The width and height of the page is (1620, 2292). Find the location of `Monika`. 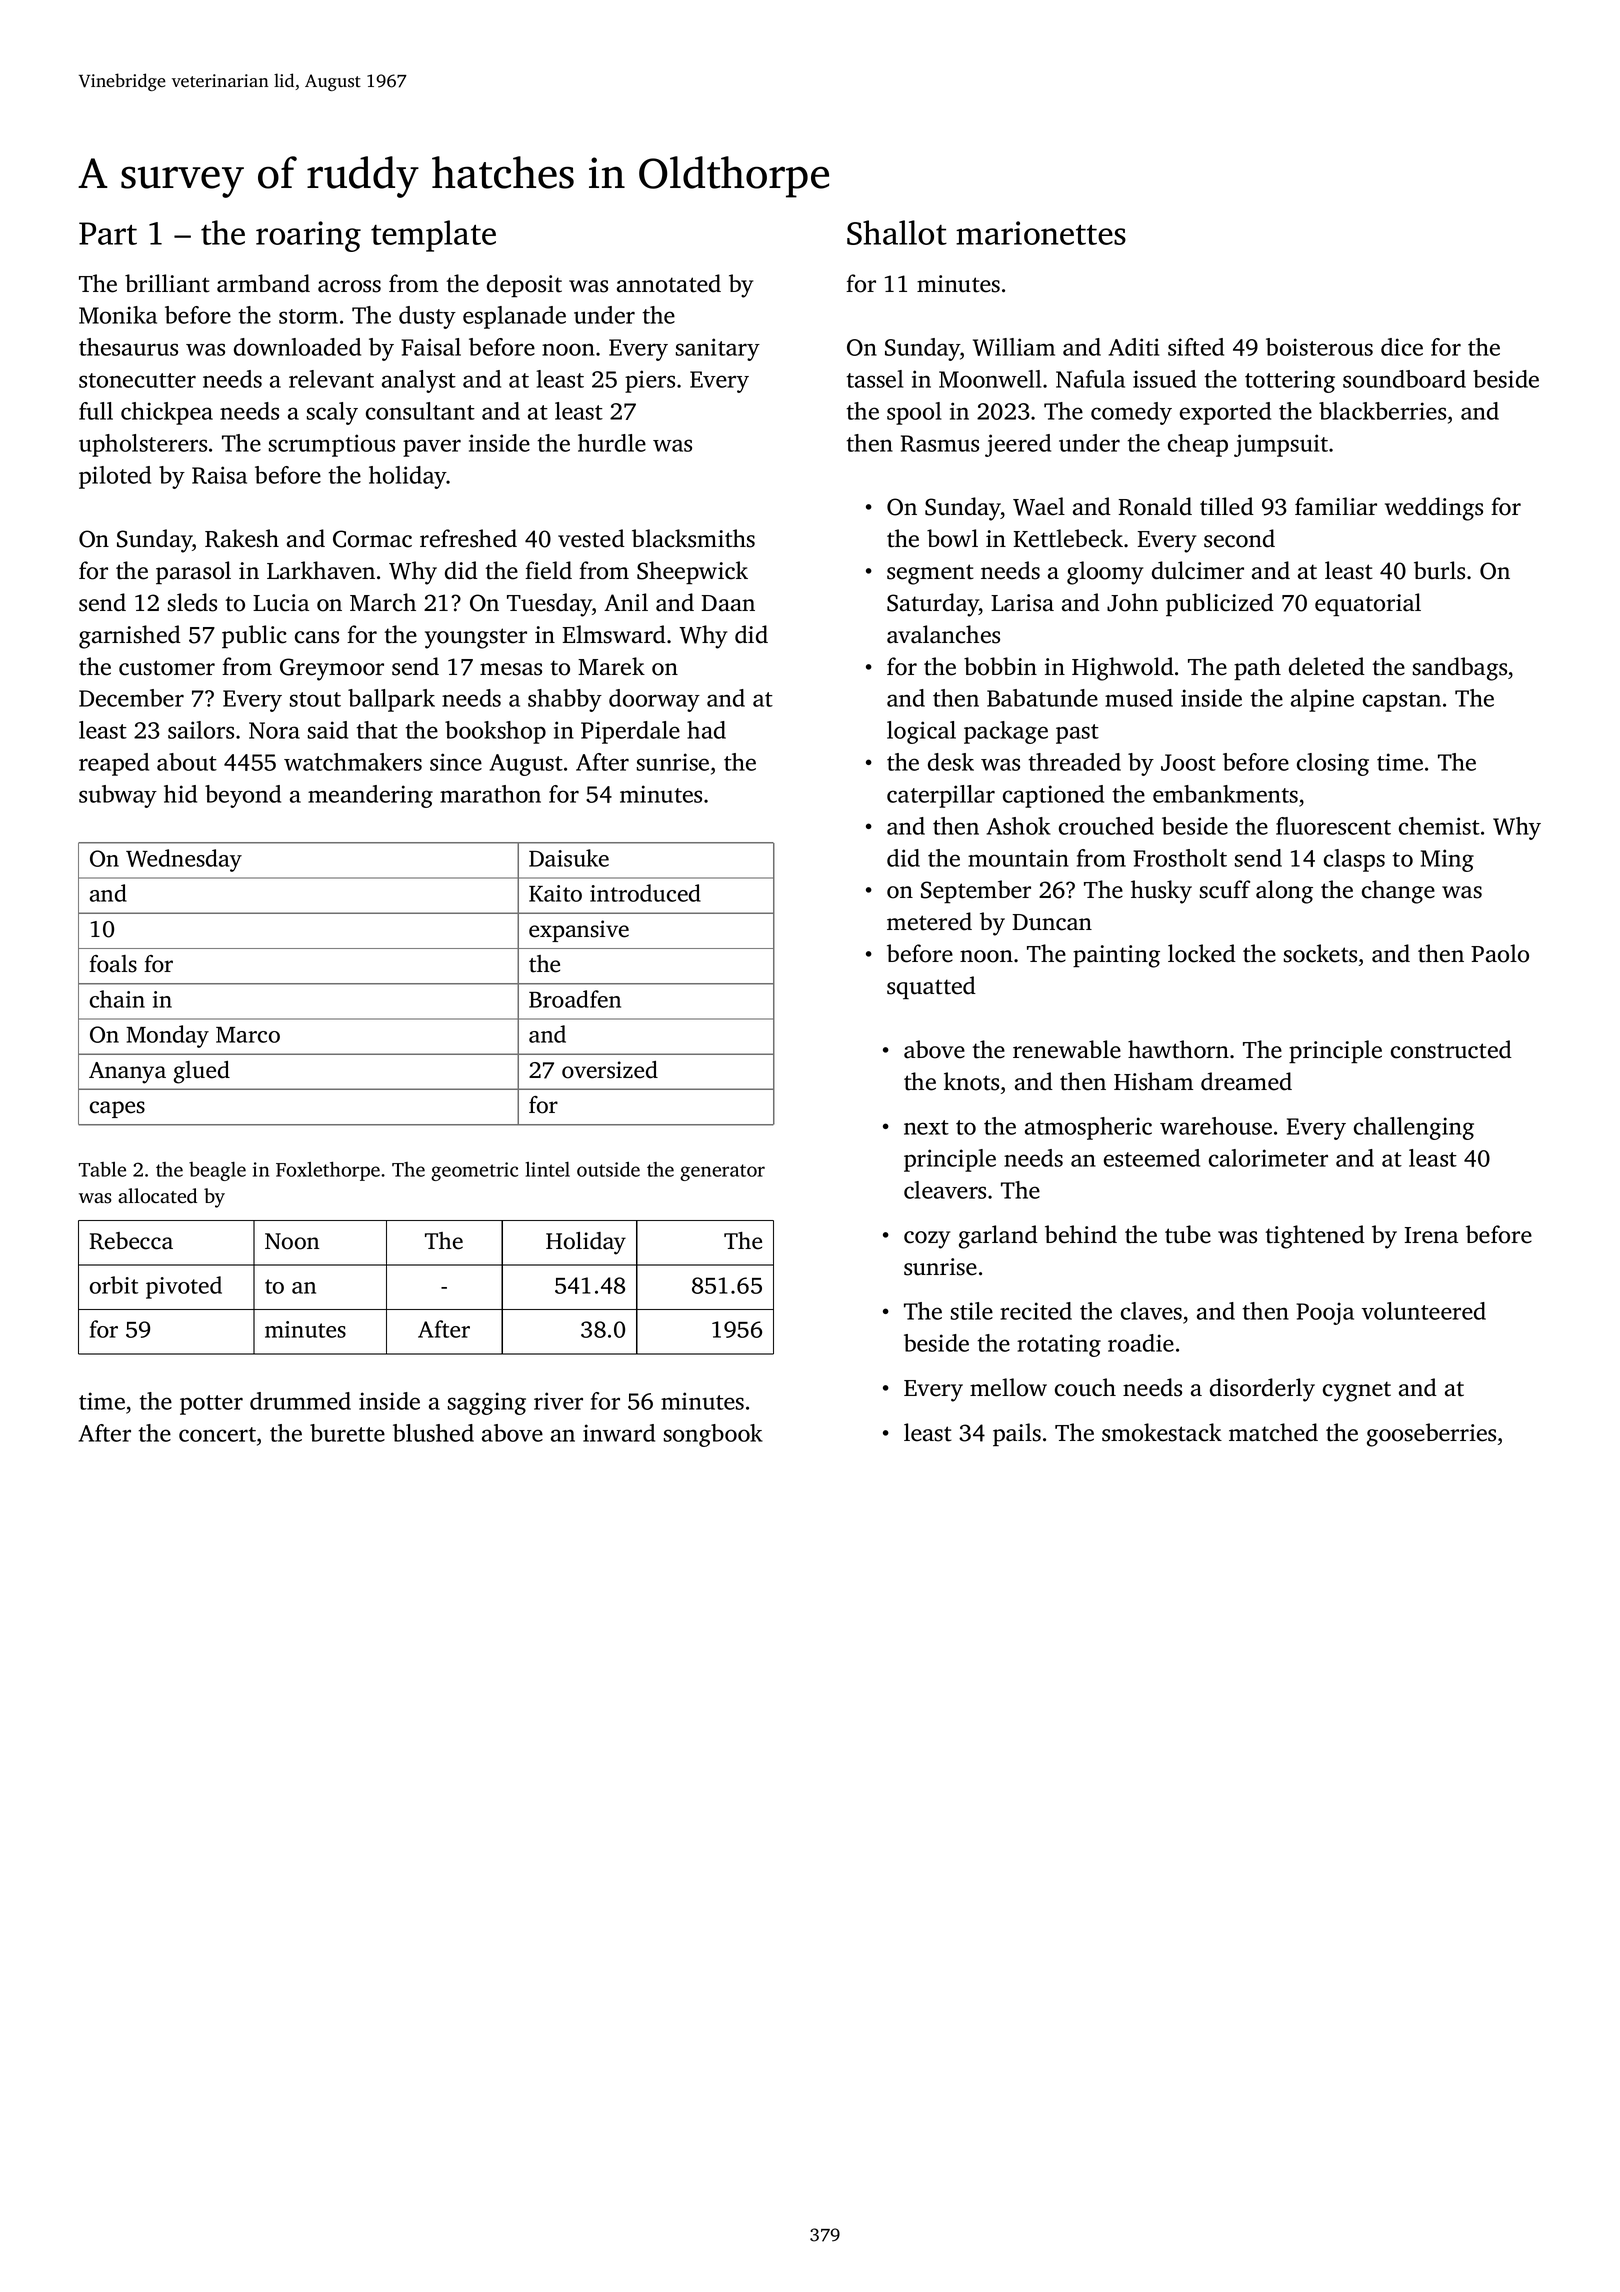

Monika is located at coordinates (118, 315).
